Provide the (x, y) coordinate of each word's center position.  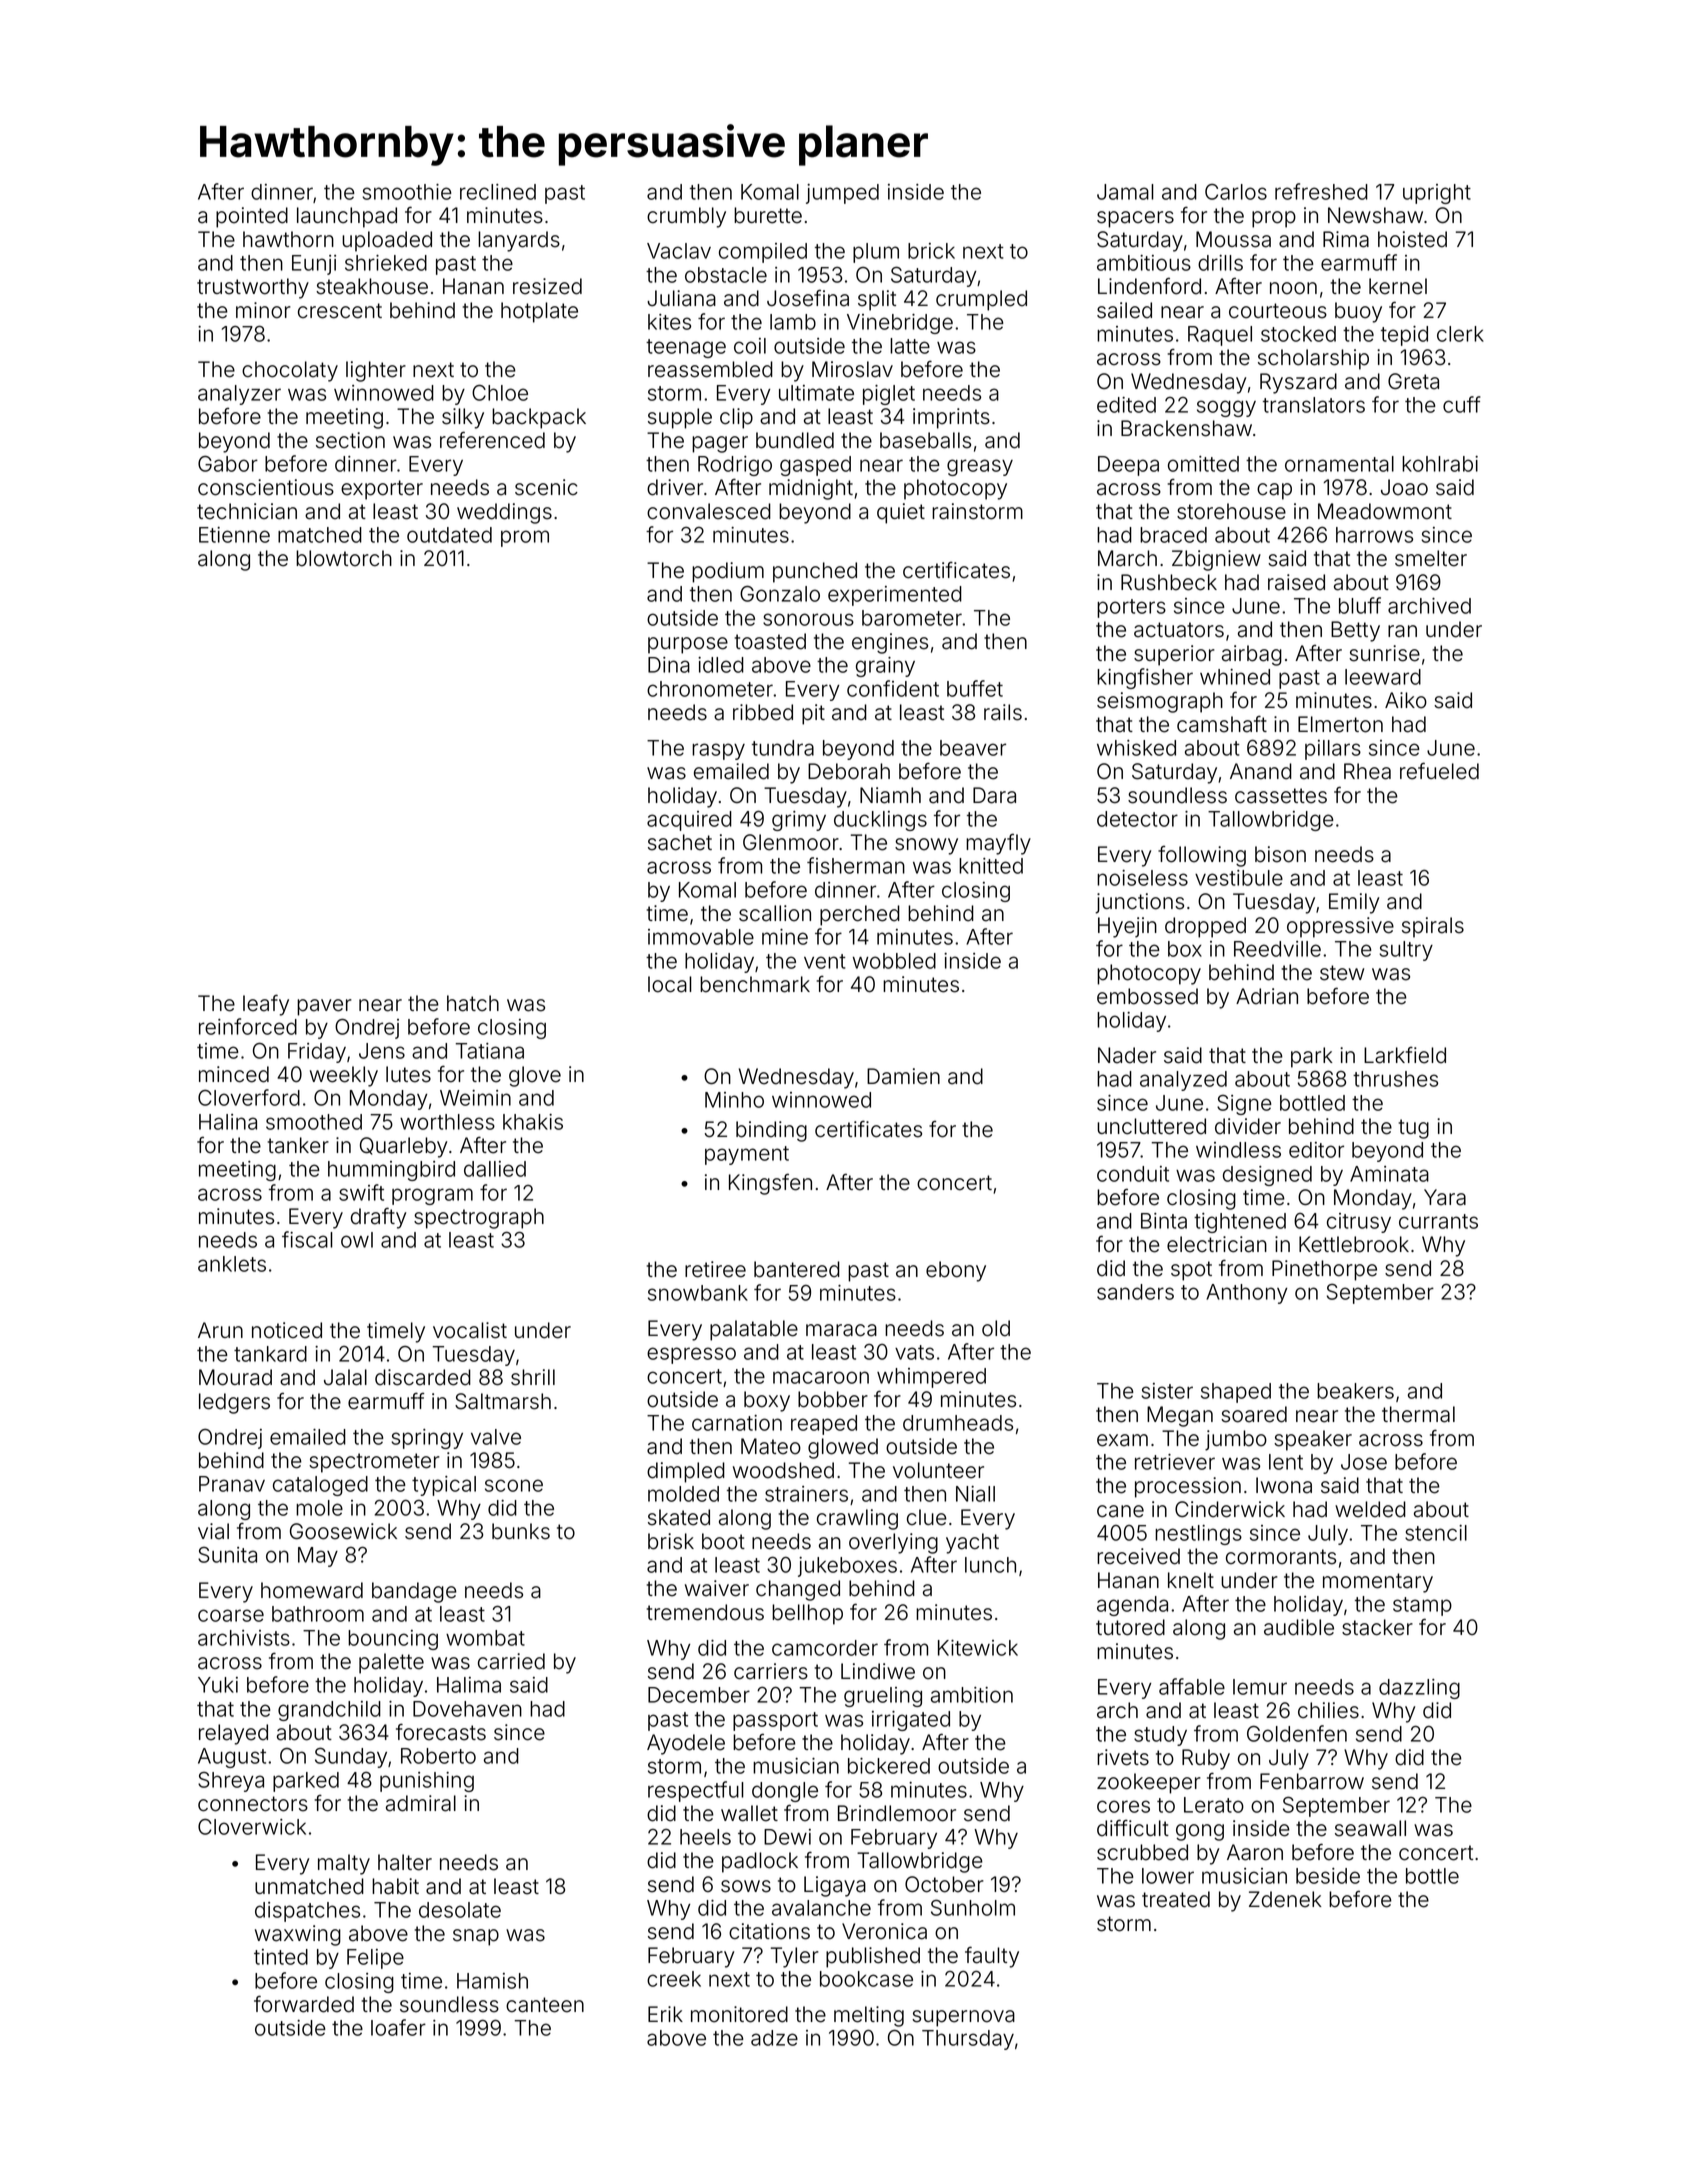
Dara (994, 795)
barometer (912, 618)
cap (1274, 491)
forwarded (304, 2004)
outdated (449, 535)
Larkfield (1405, 1055)
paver (324, 1007)
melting (869, 2016)
